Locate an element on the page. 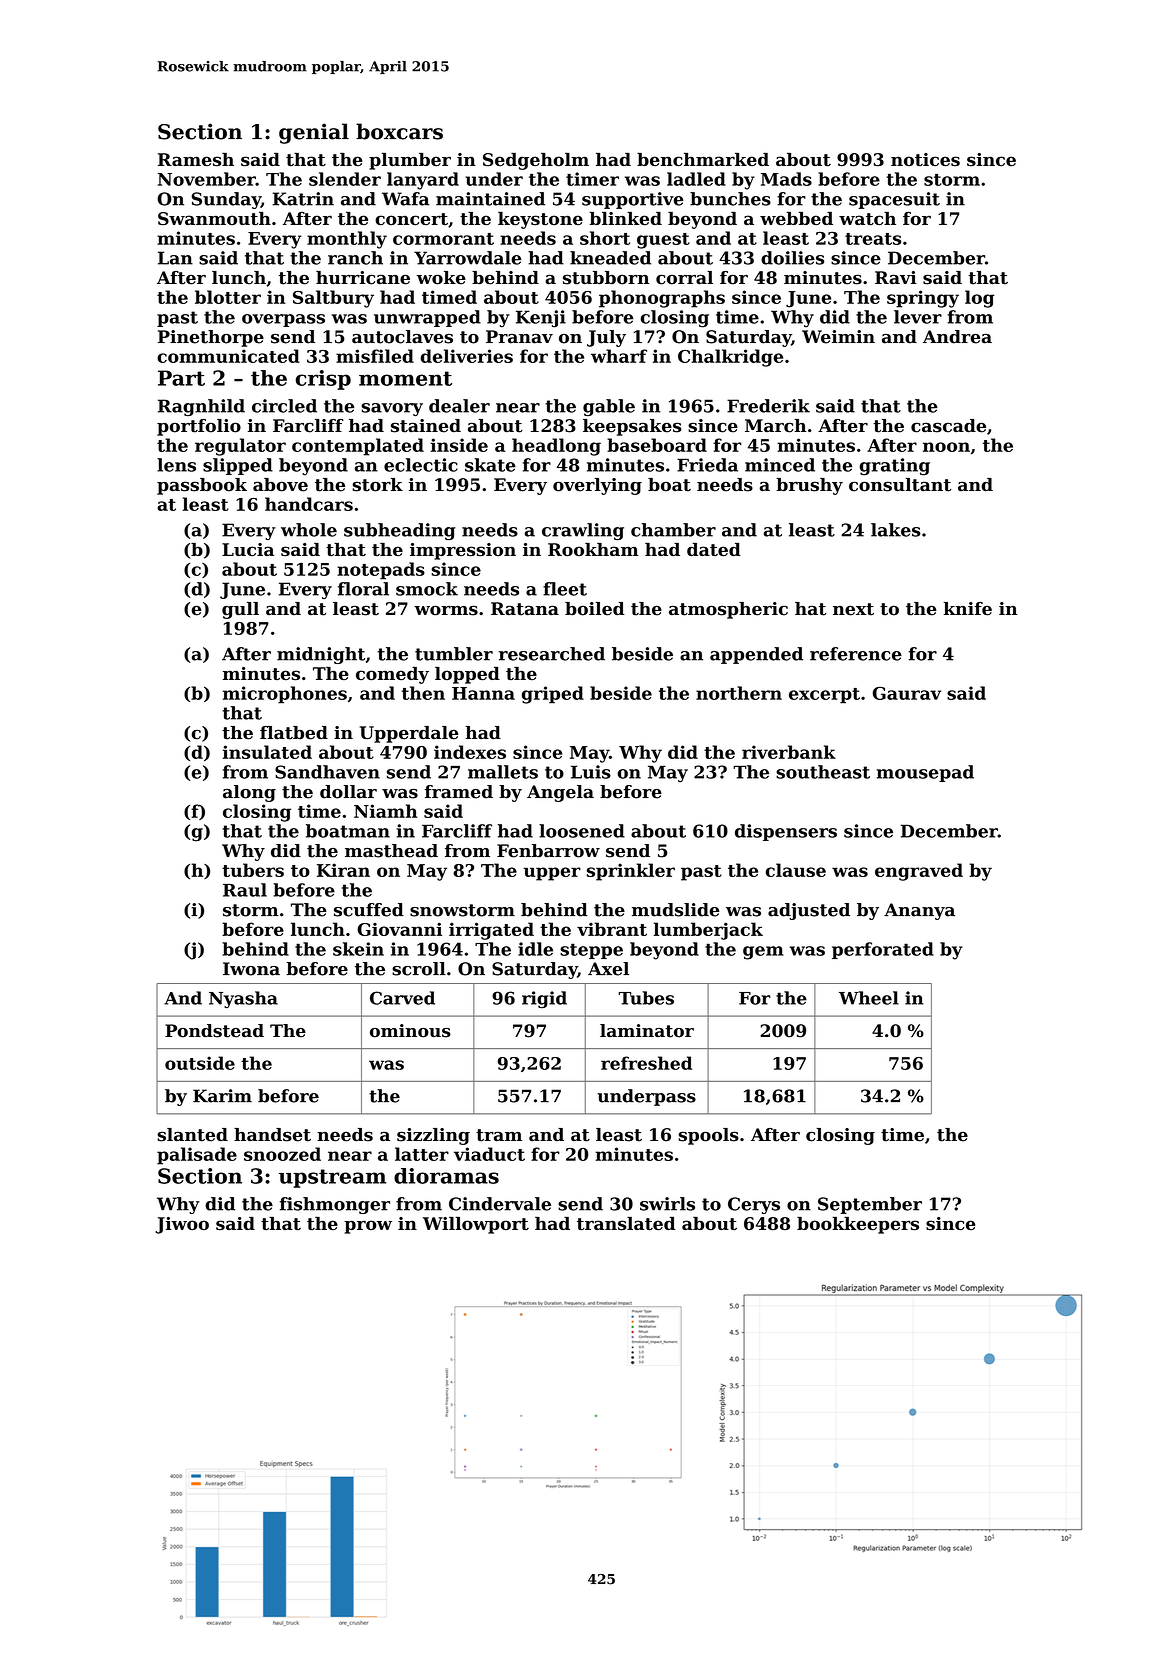 Image resolution: width=1175 pixels, height=1661 pixels. refreshed is located at coordinates (646, 1063).
